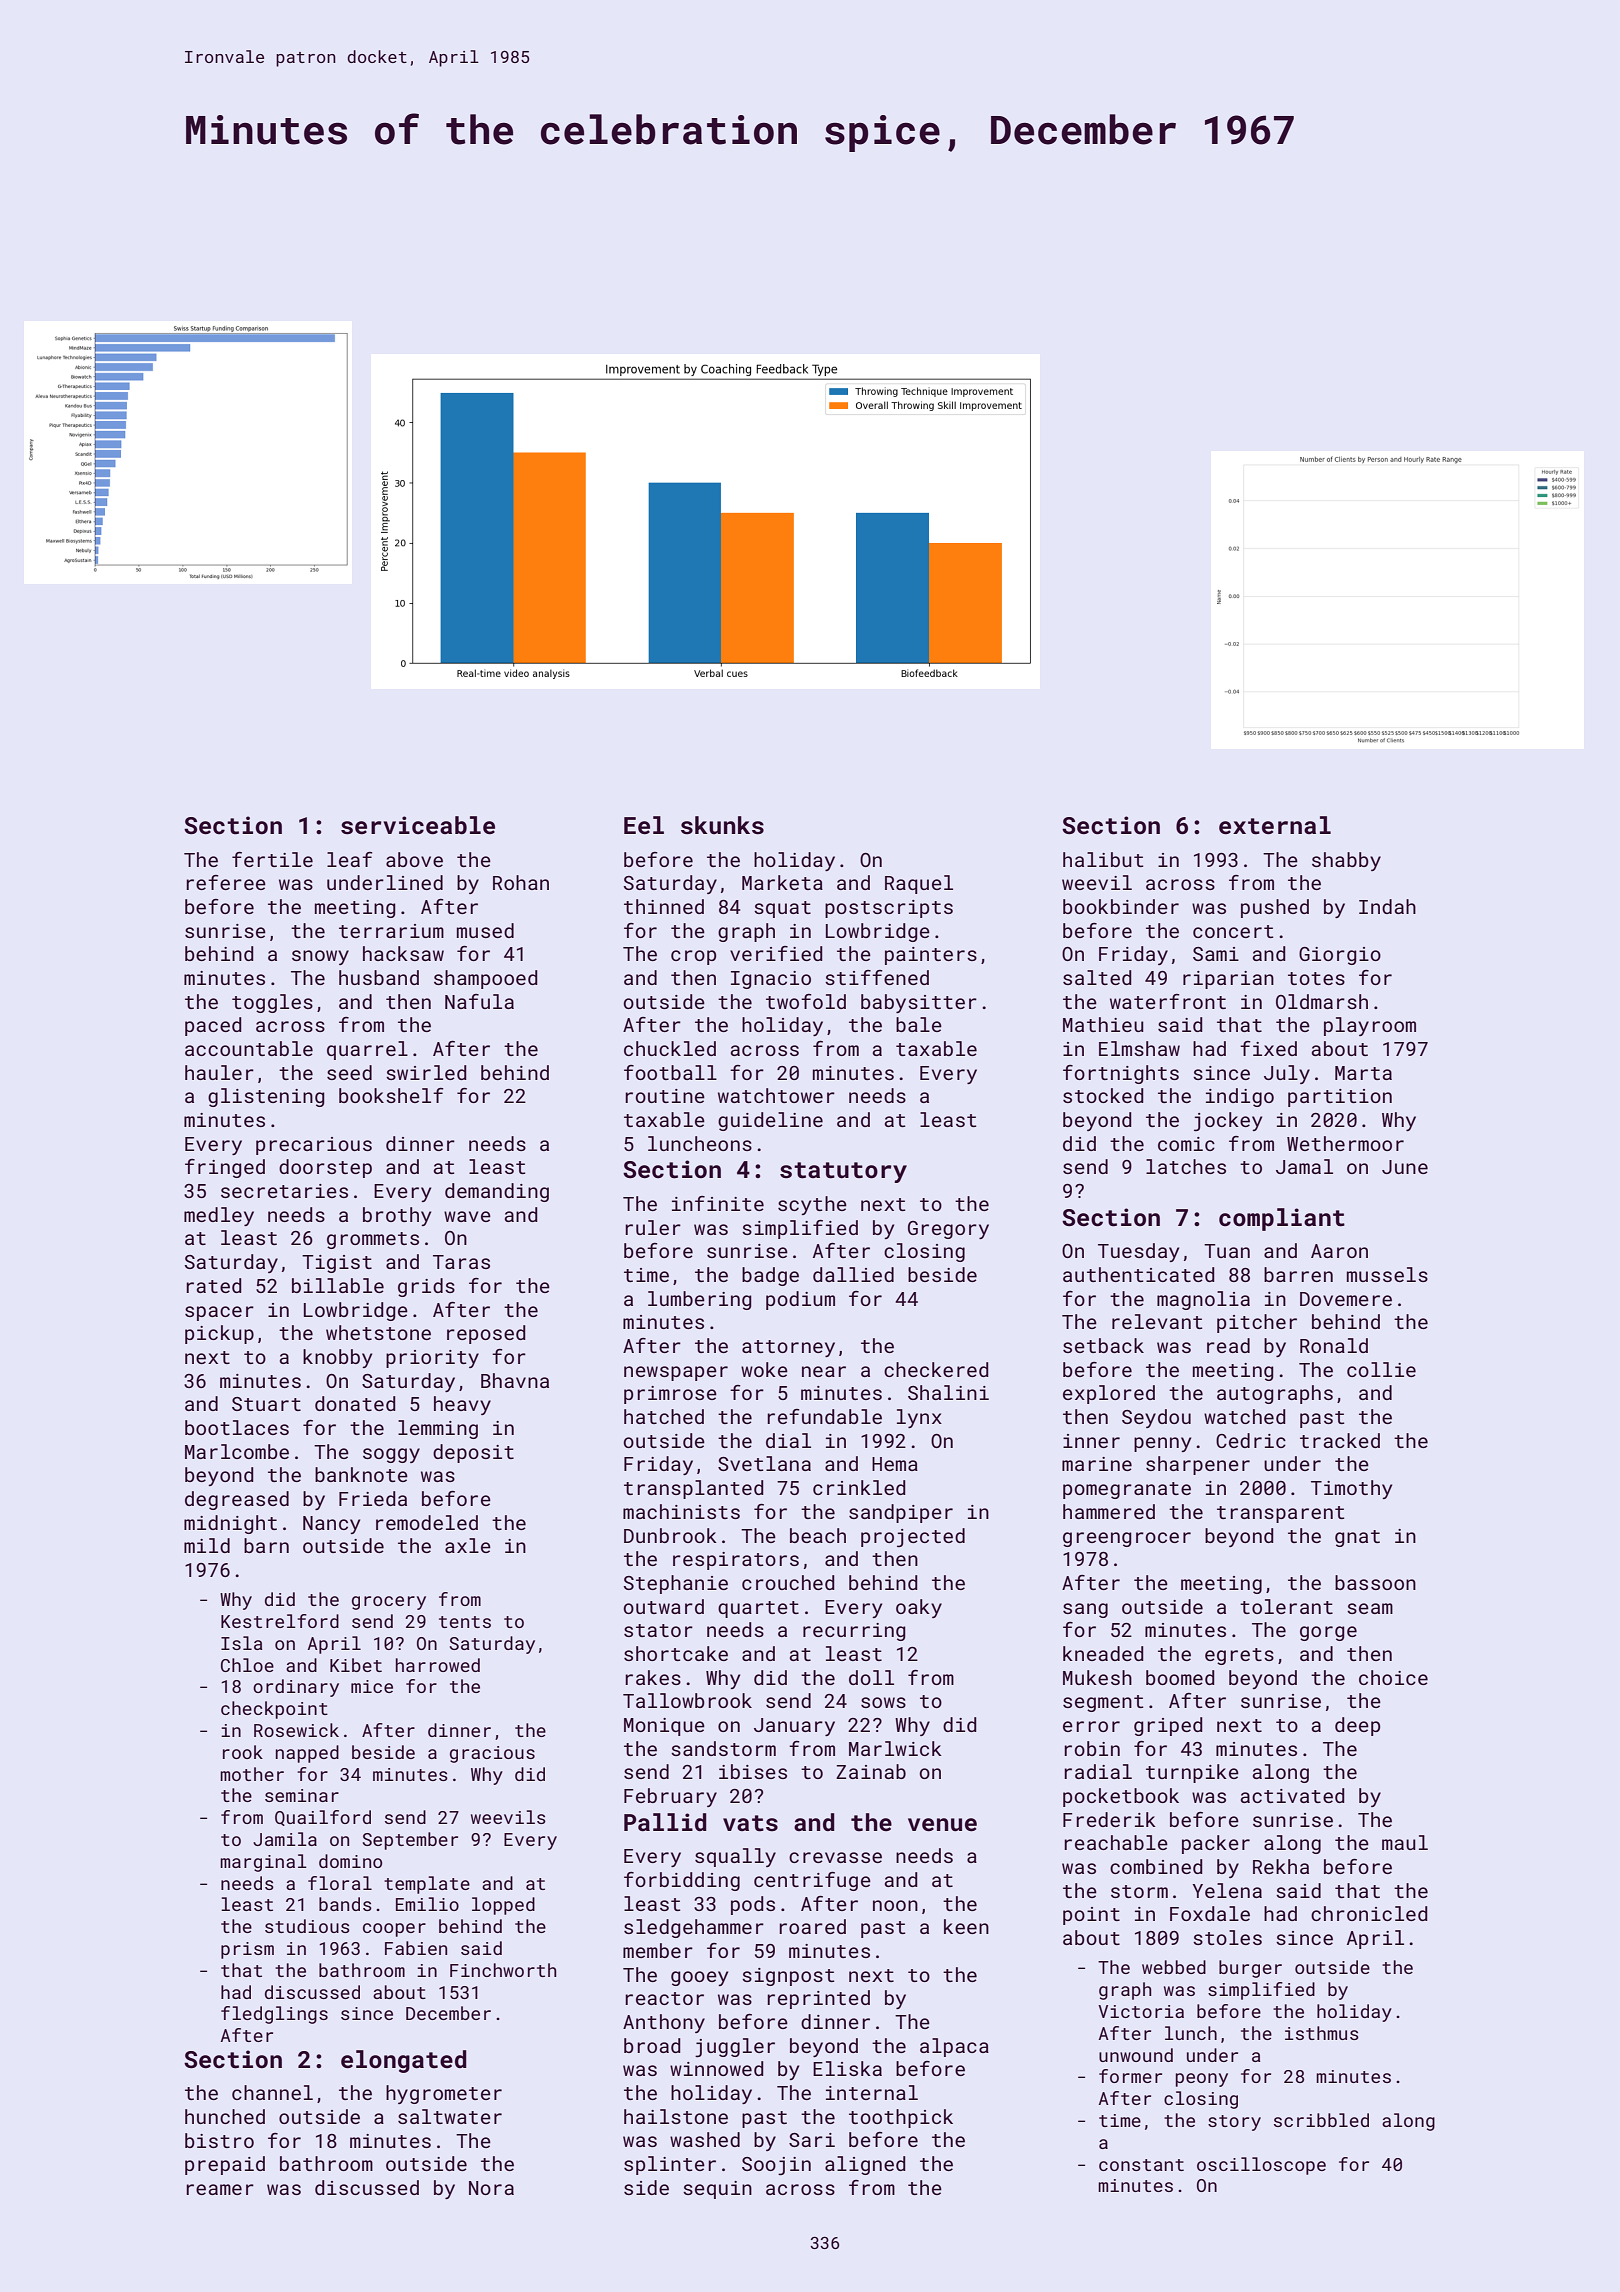 This screenshot has height=2292, width=1620. Describe the element at coordinates (653, 1677) in the screenshot. I see `rakes` at that location.
